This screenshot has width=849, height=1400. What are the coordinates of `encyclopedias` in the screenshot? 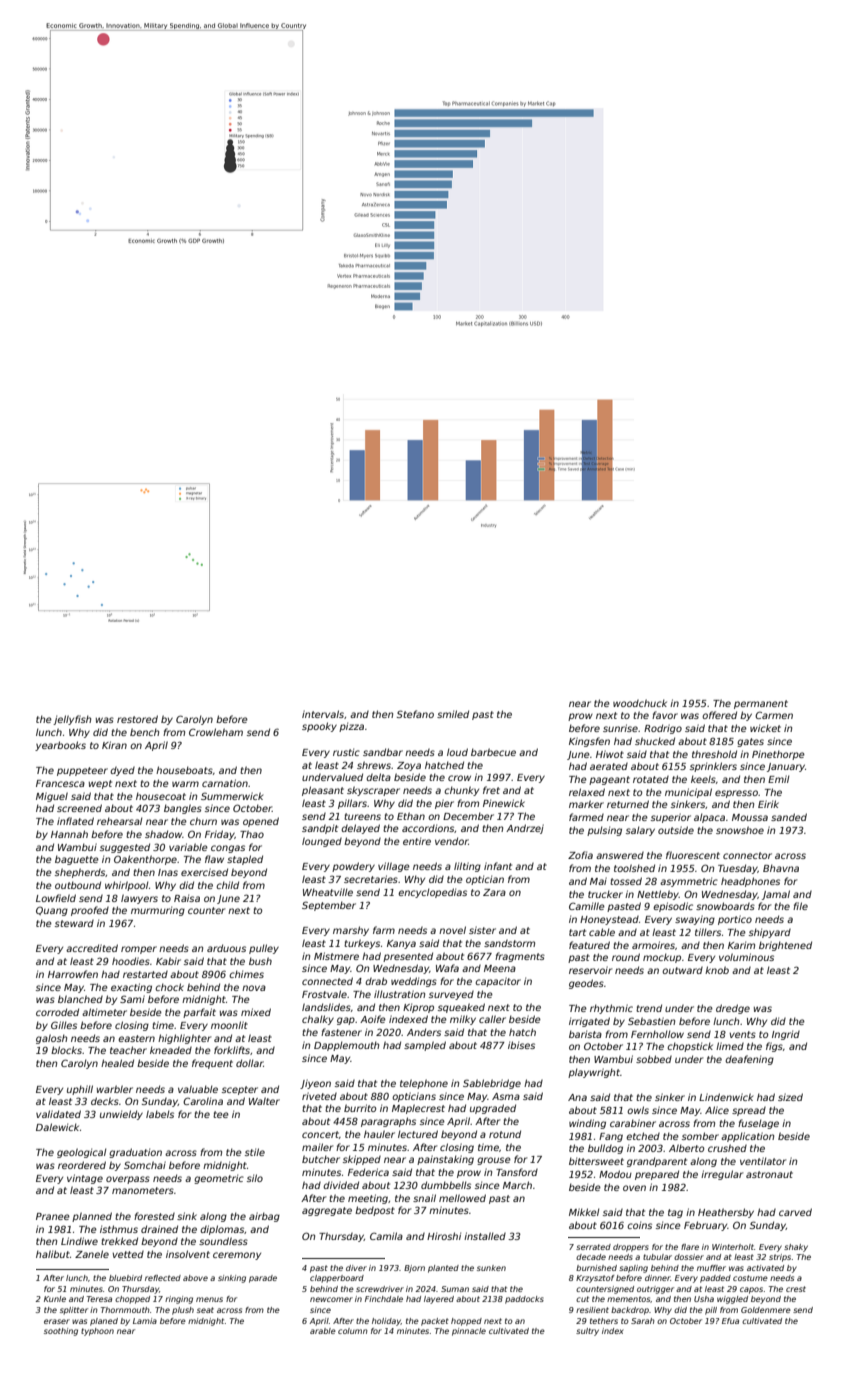 It's located at (432, 893).
